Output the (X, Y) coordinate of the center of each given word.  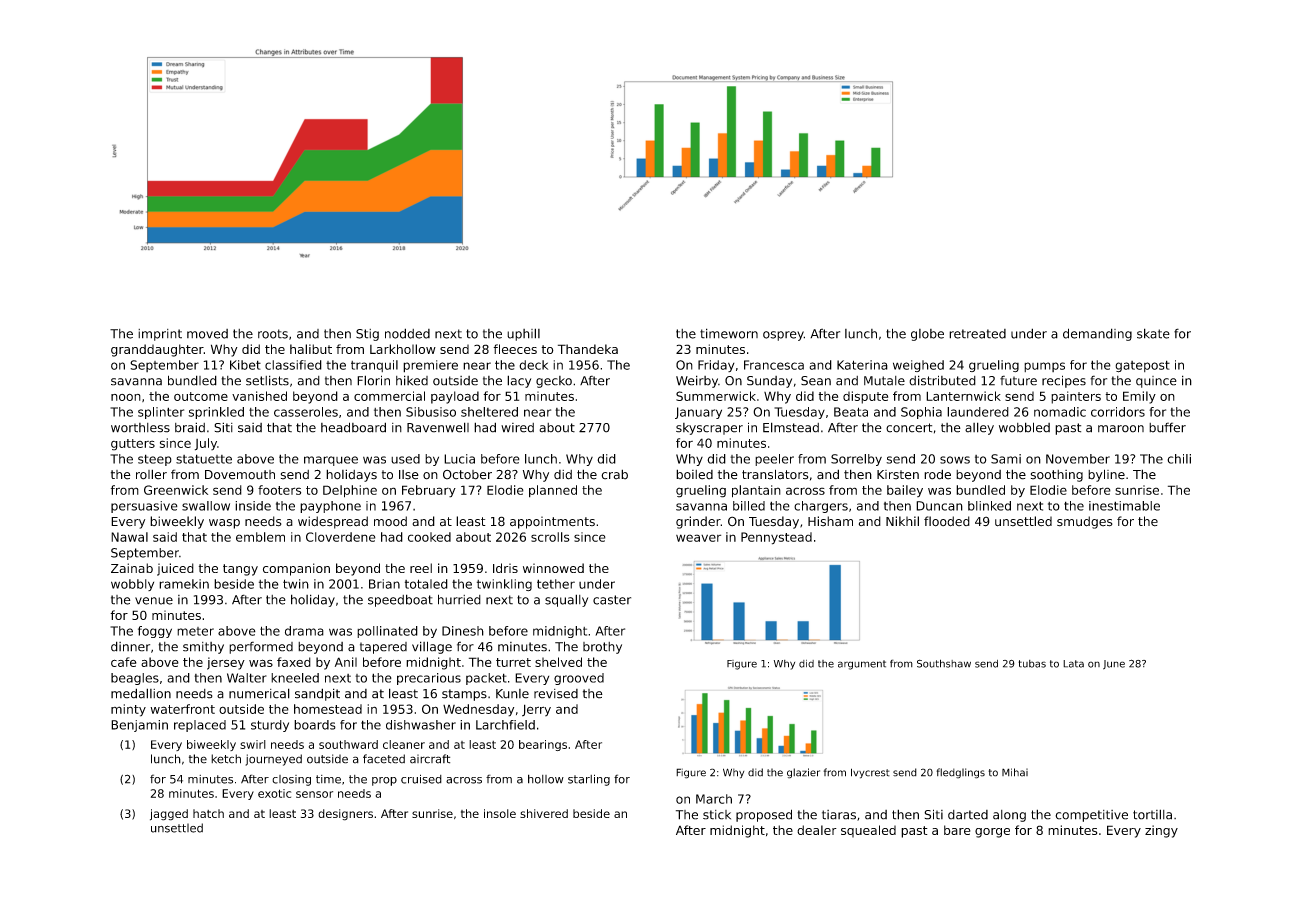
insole (500, 813)
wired (517, 428)
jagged (169, 815)
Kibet (245, 365)
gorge (992, 833)
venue (154, 601)
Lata (1073, 664)
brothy (602, 648)
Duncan (939, 506)
